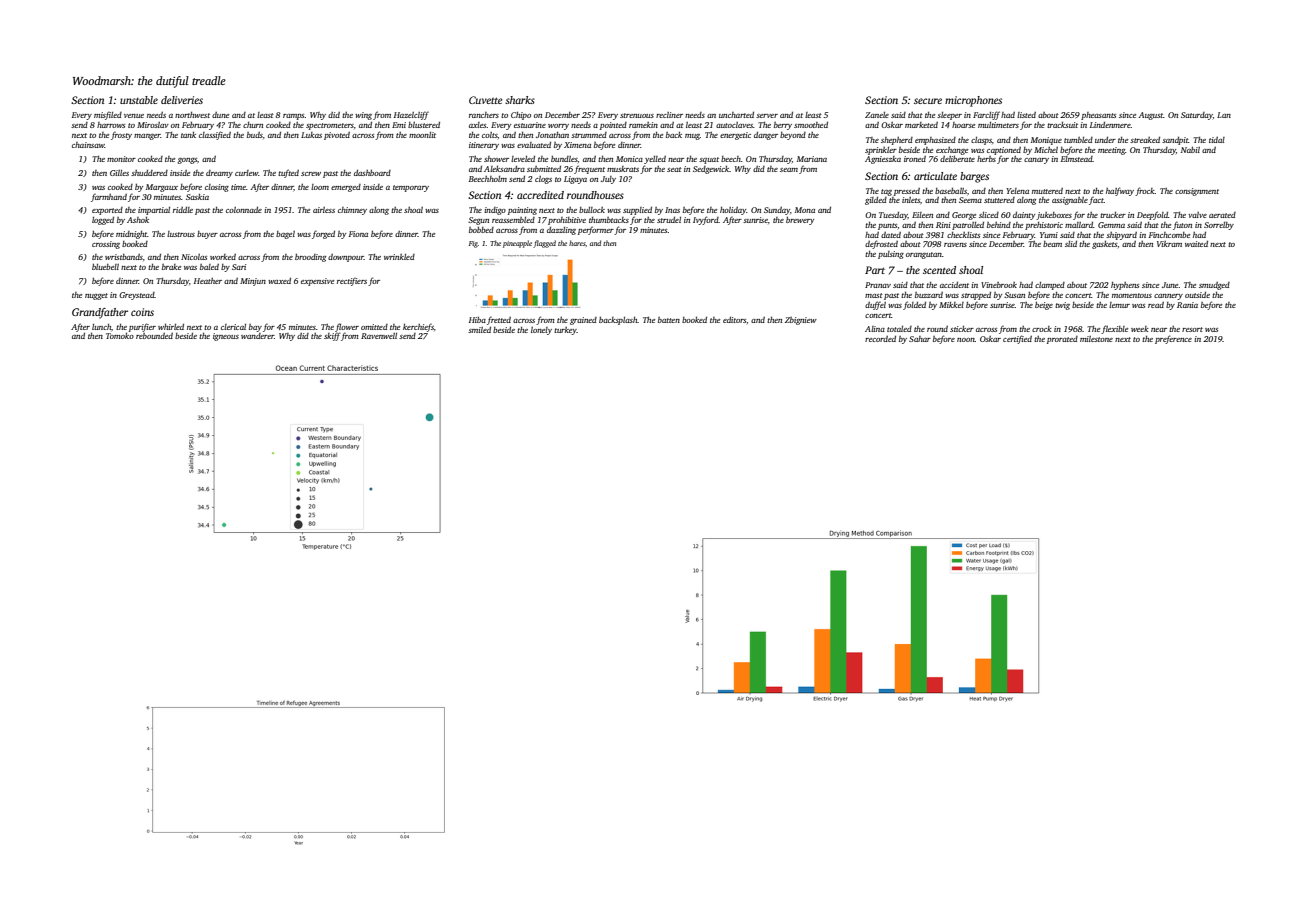 This screenshot has height=924, width=1308. Describe the element at coordinates (194, 257) in the screenshot. I see `Nicolas` at that location.
